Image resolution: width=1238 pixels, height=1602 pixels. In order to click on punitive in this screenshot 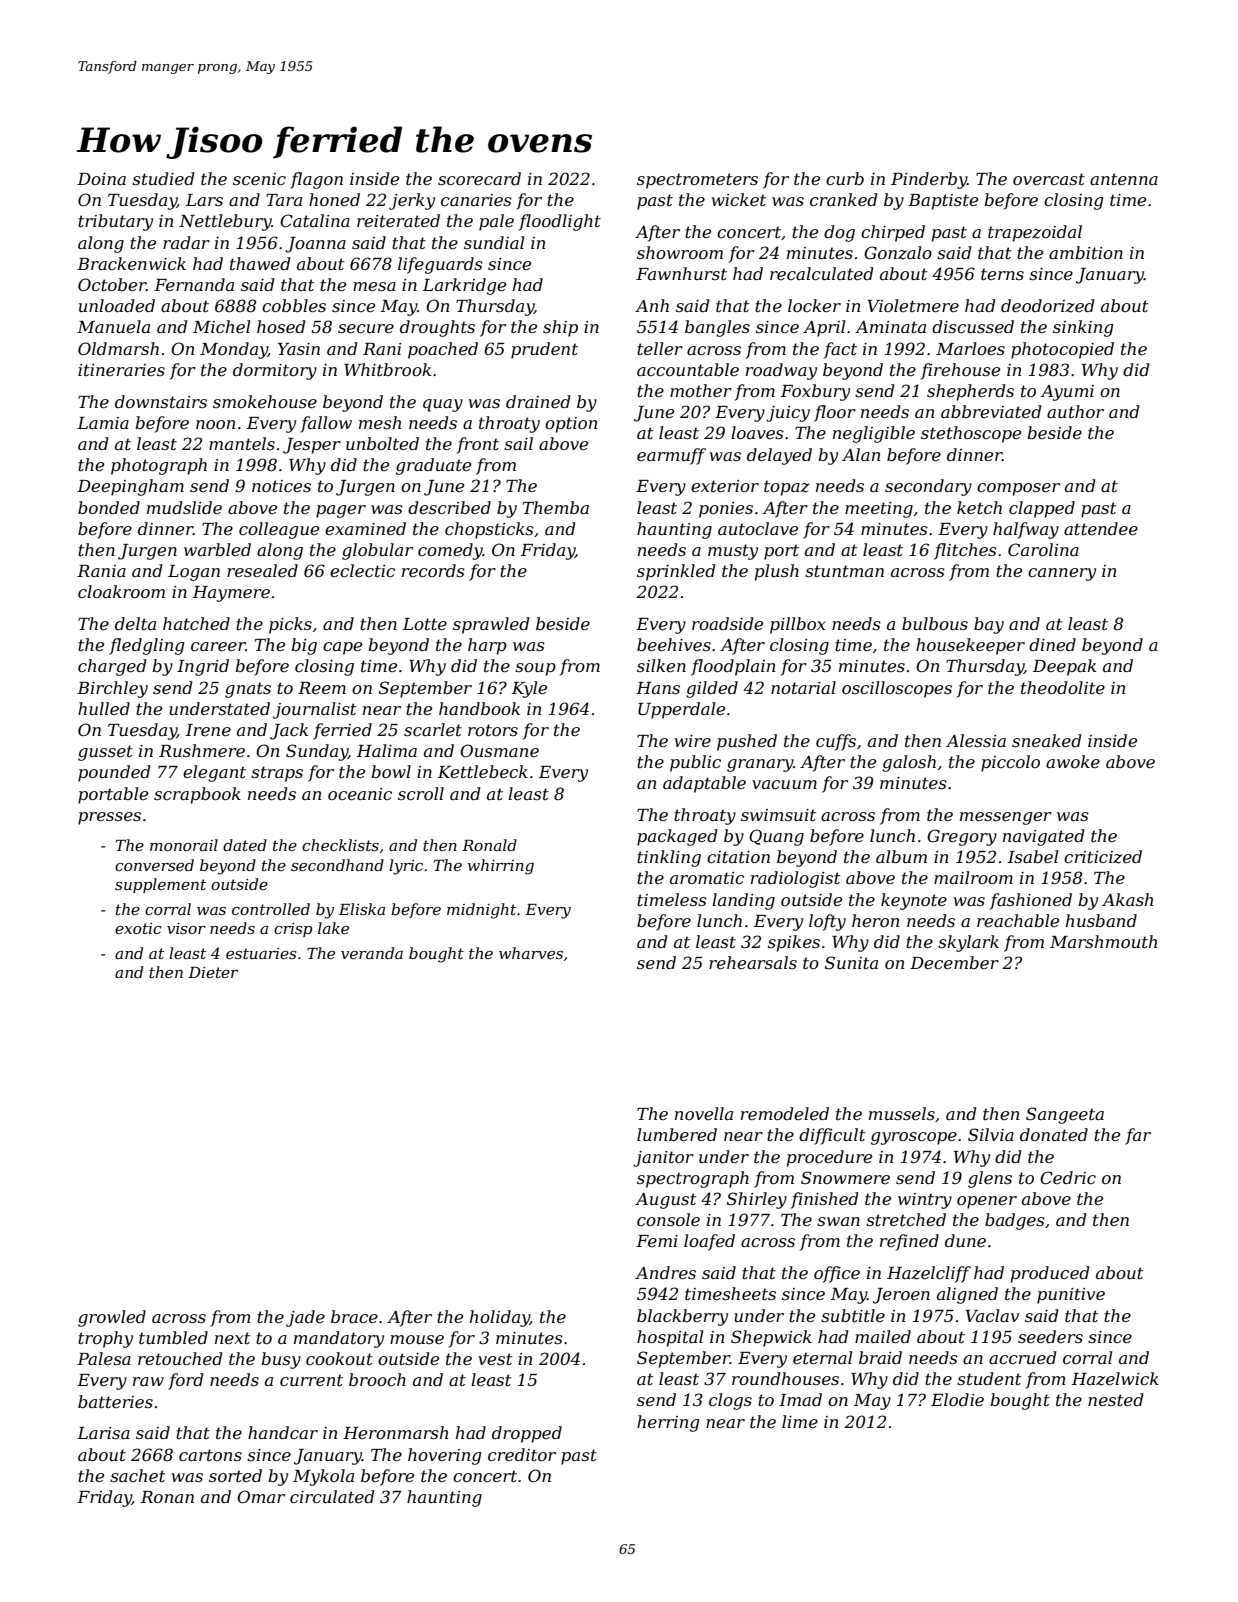, I will do `click(1071, 1296)`.
